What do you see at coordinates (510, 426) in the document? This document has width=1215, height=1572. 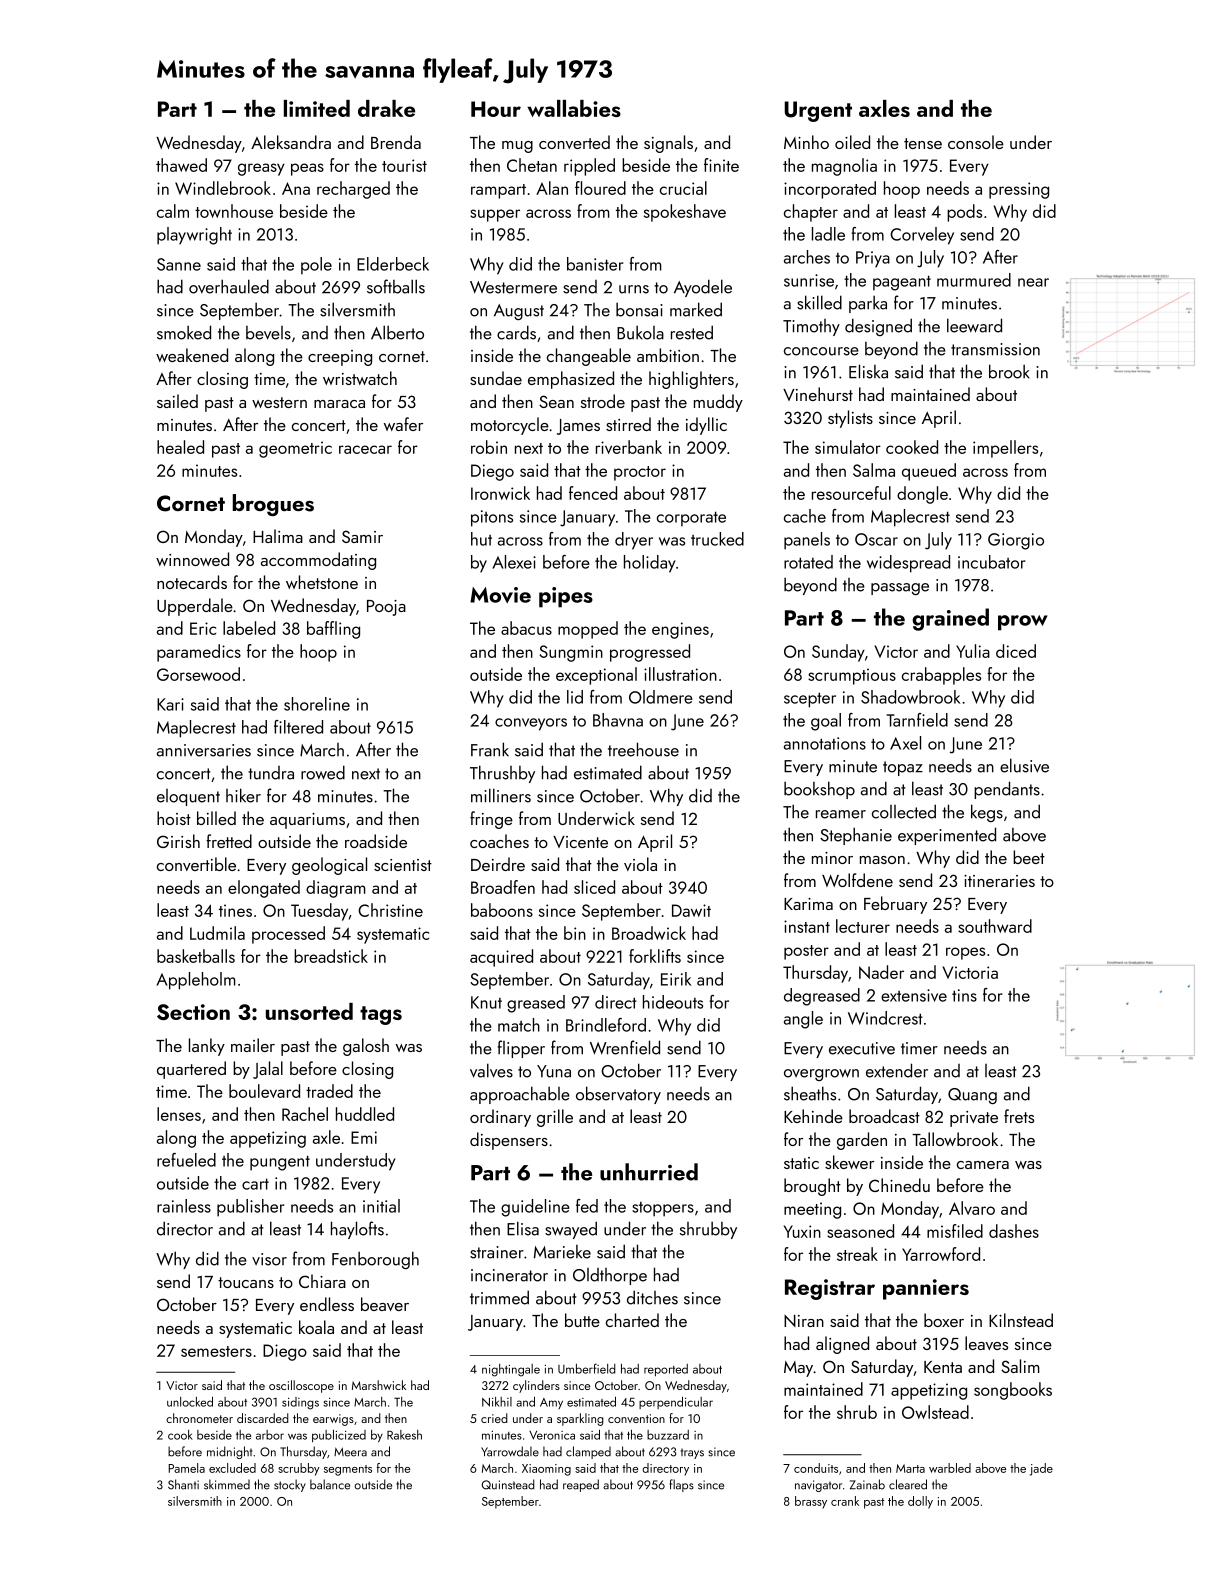 I see `motorcycle` at bounding box center [510, 426].
